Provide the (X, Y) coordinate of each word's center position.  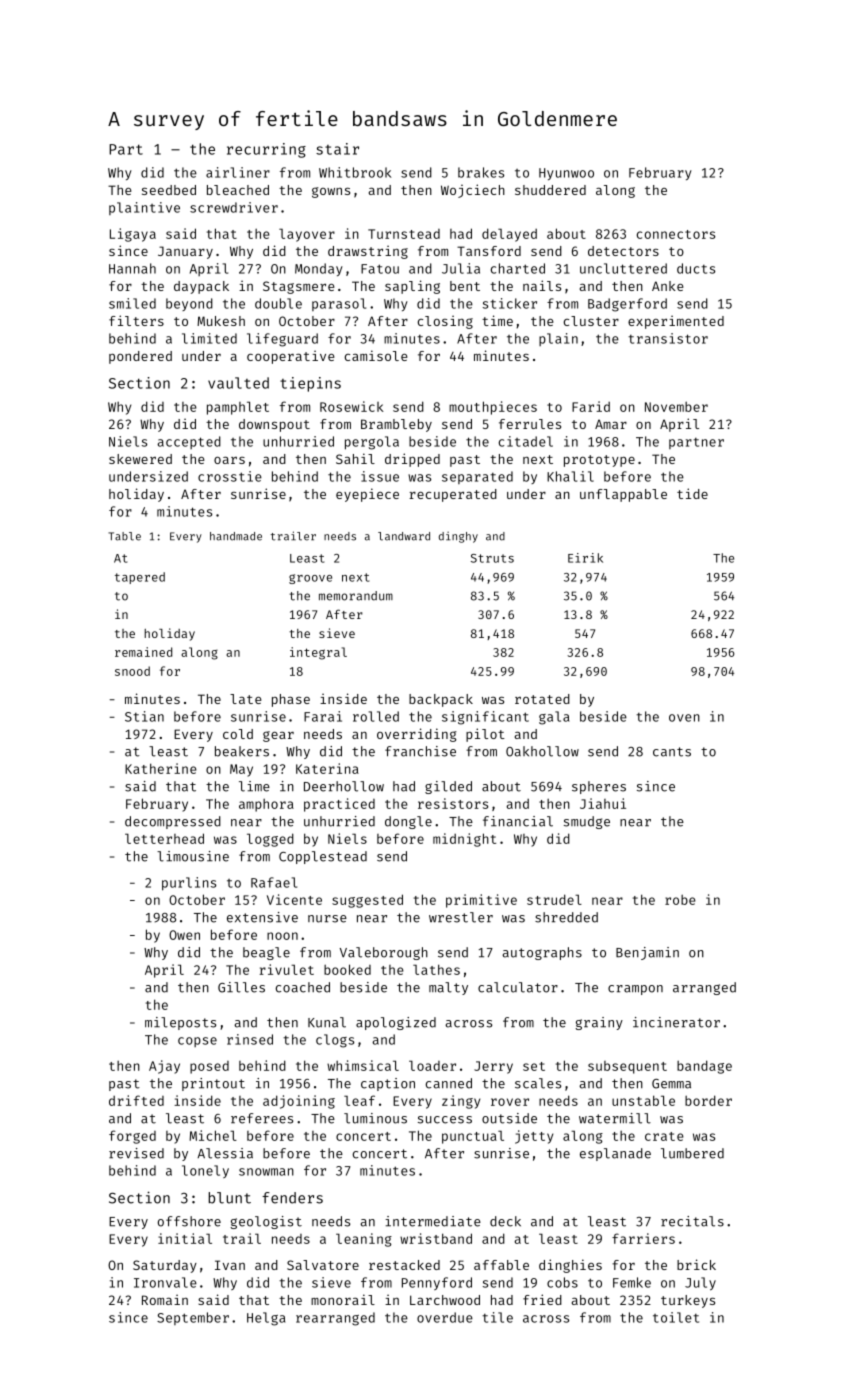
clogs (335, 1041)
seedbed (169, 190)
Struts (492, 558)
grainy (599, 1023)
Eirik (585, 558)
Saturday (165, 1266)
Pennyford (437, 1283)
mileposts (180, 1023)
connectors (676, 234)
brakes (481, 172)
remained (143, 652)
